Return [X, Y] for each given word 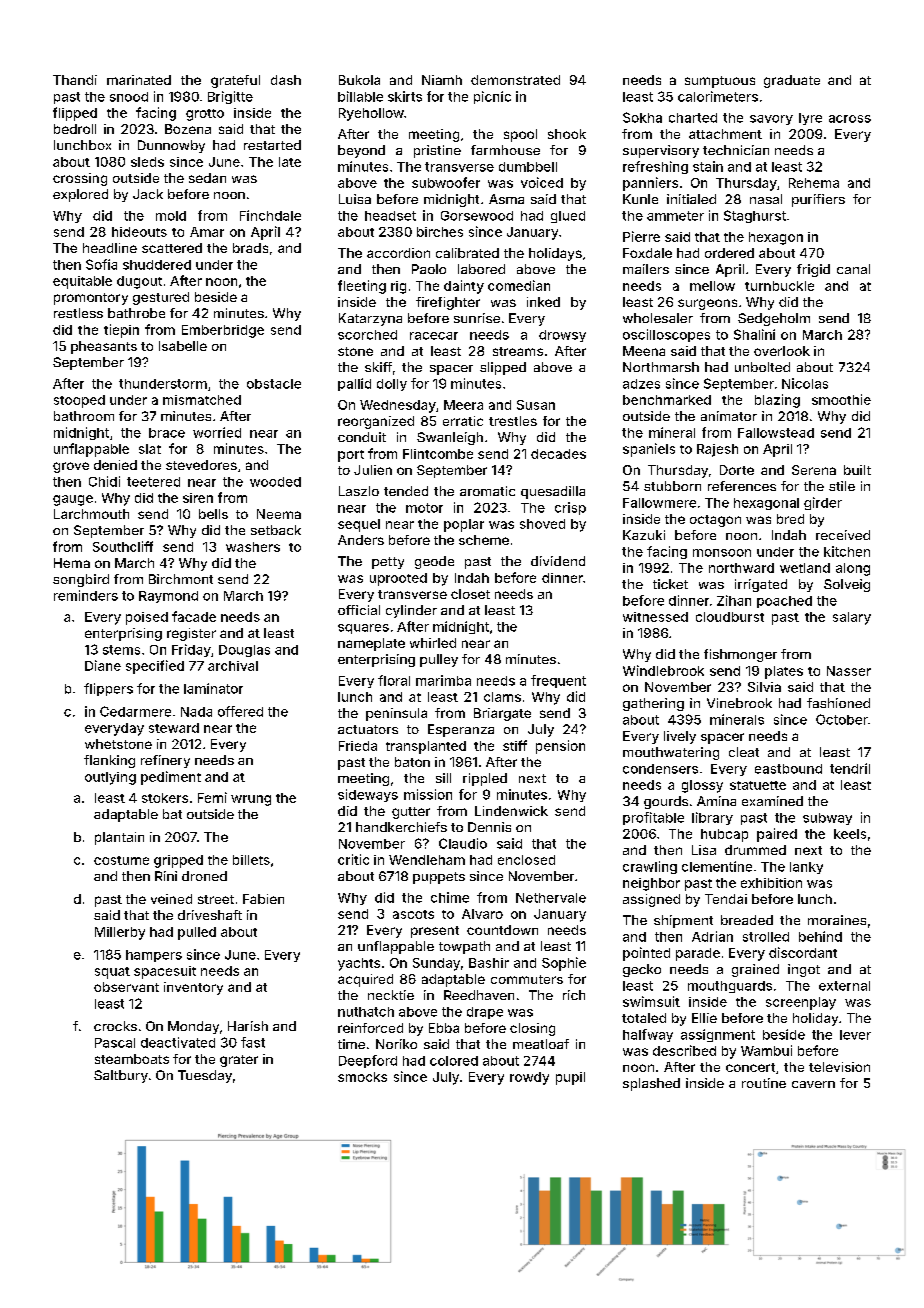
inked [543, 302]
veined [171, 899]
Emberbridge [223, 331]
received [843, 535]
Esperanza [461, 730]
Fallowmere [659, 503]
